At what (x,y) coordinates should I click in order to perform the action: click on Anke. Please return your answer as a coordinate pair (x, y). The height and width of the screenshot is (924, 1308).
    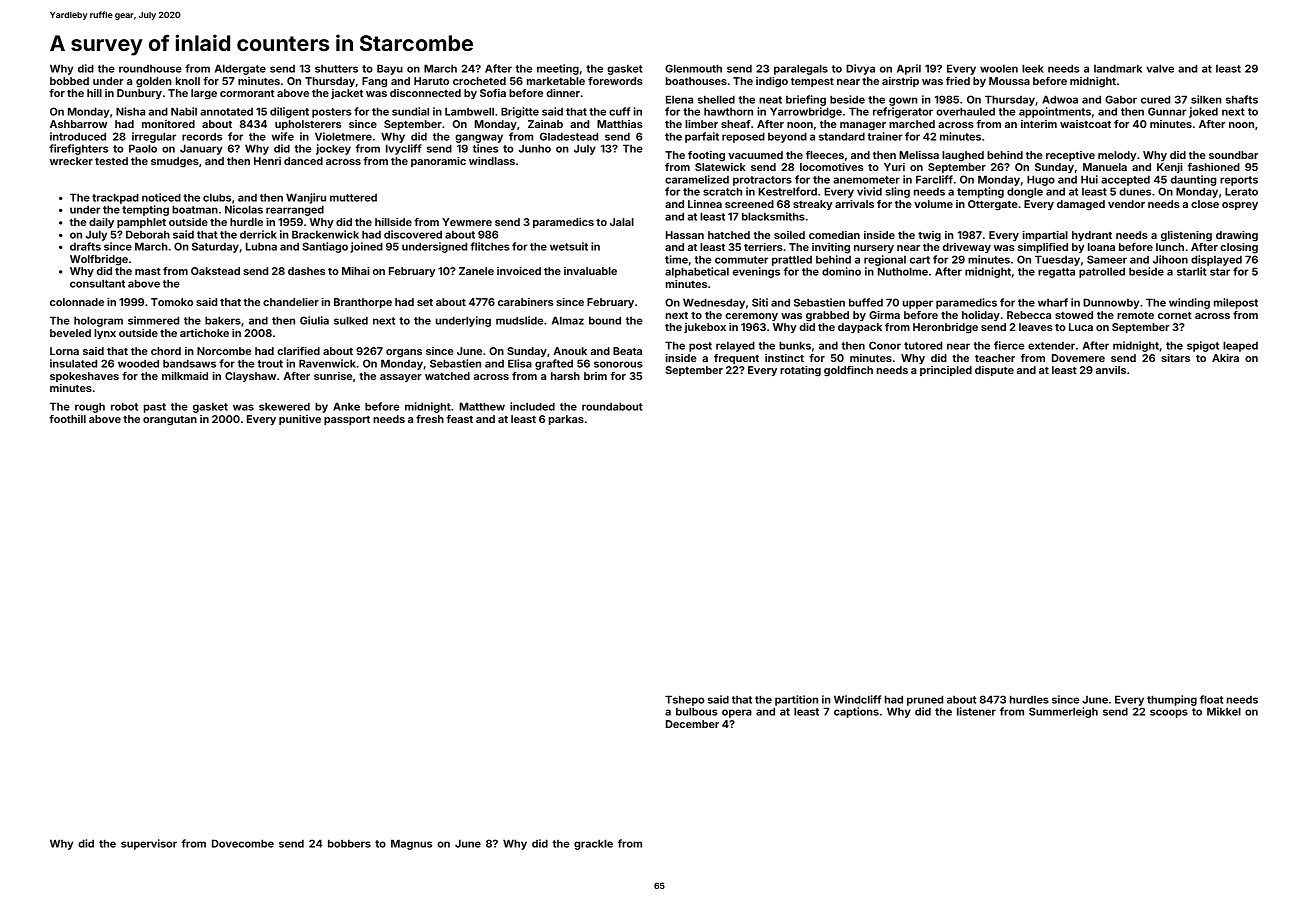
    Looking at the image, I should click on (346, 406).
